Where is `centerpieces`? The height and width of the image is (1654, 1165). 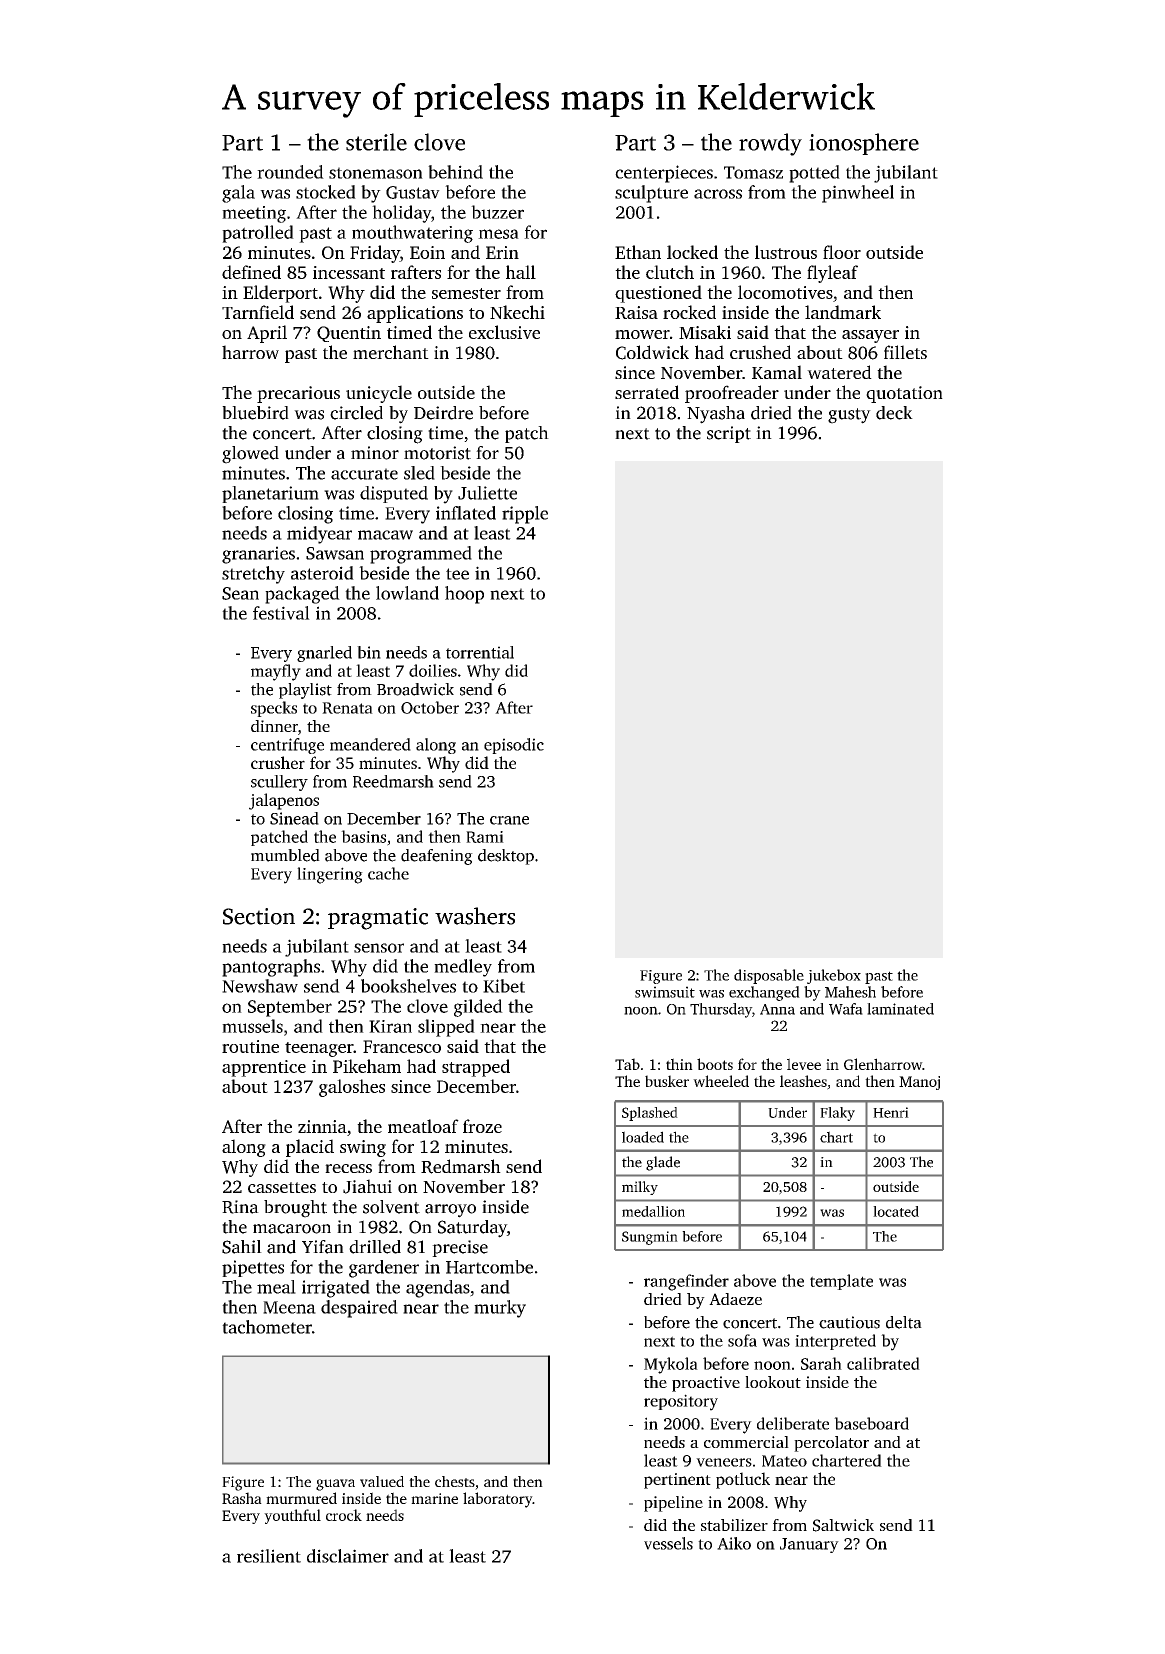
centerpieces is located at coordinates (664, 174).
